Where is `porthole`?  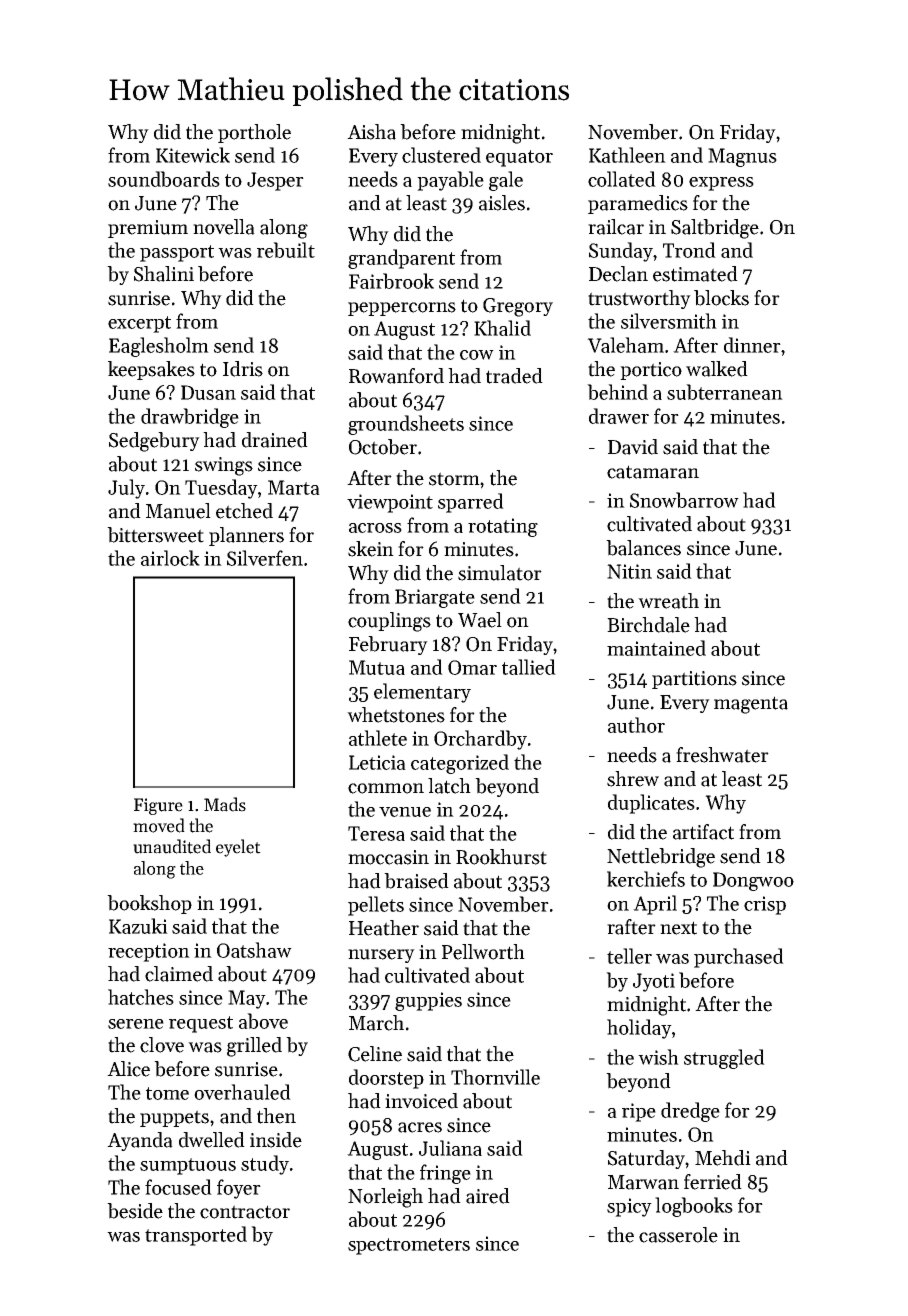 porthole is located at coordinates (254, 133).
